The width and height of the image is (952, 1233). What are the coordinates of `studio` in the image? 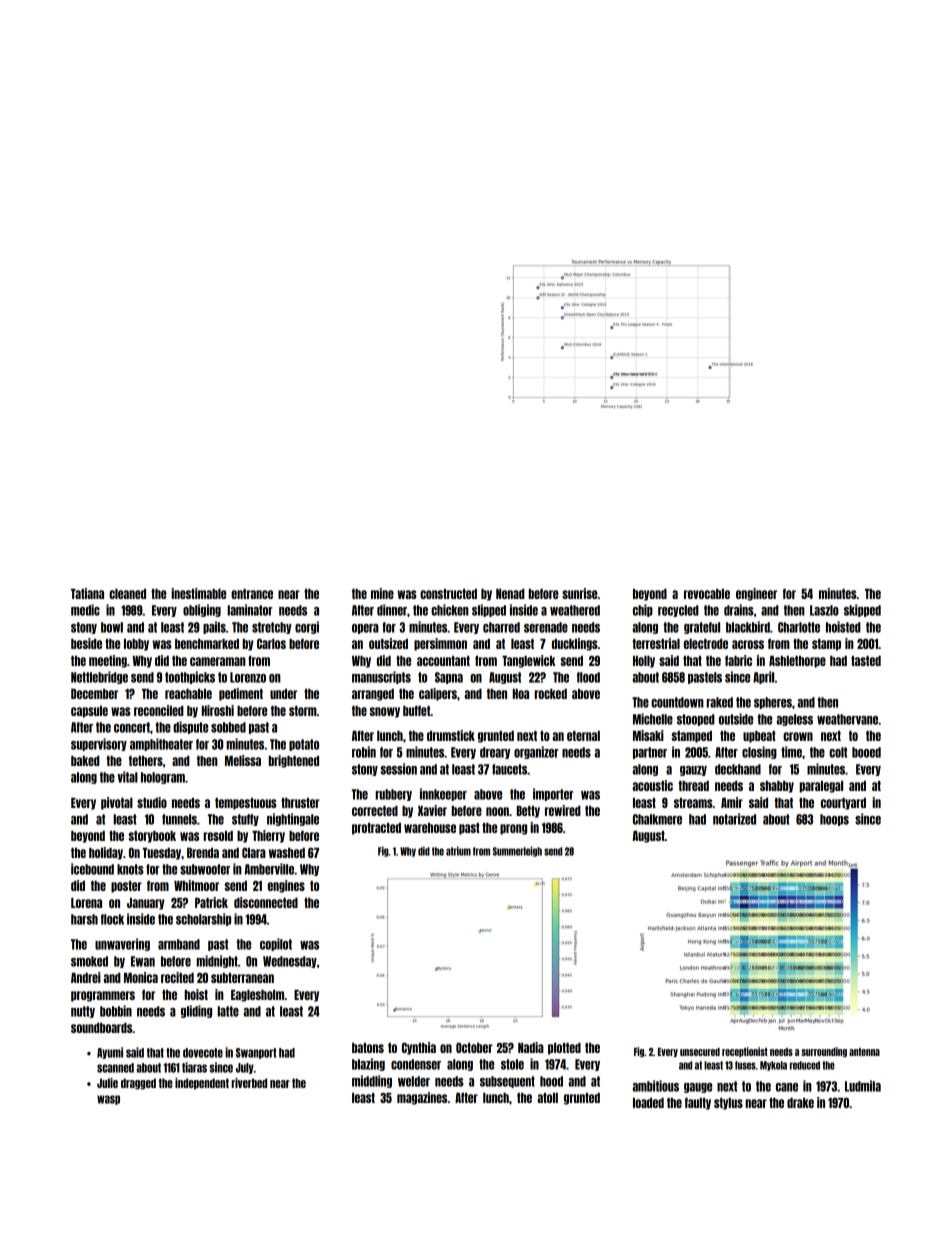 It's located at (152, 802).
